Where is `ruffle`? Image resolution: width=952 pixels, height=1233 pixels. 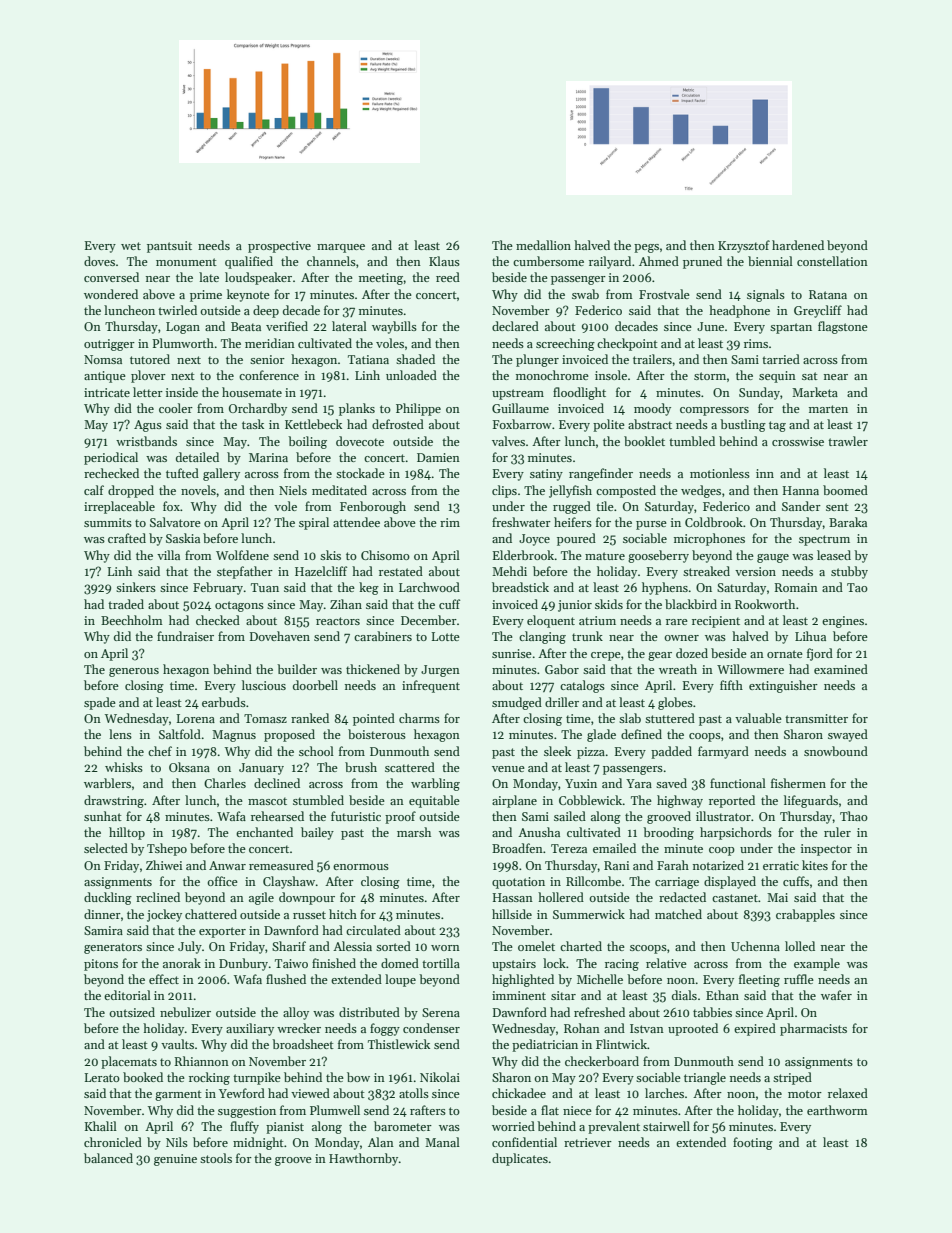 ruffle is located at coordinates (799, 979).
